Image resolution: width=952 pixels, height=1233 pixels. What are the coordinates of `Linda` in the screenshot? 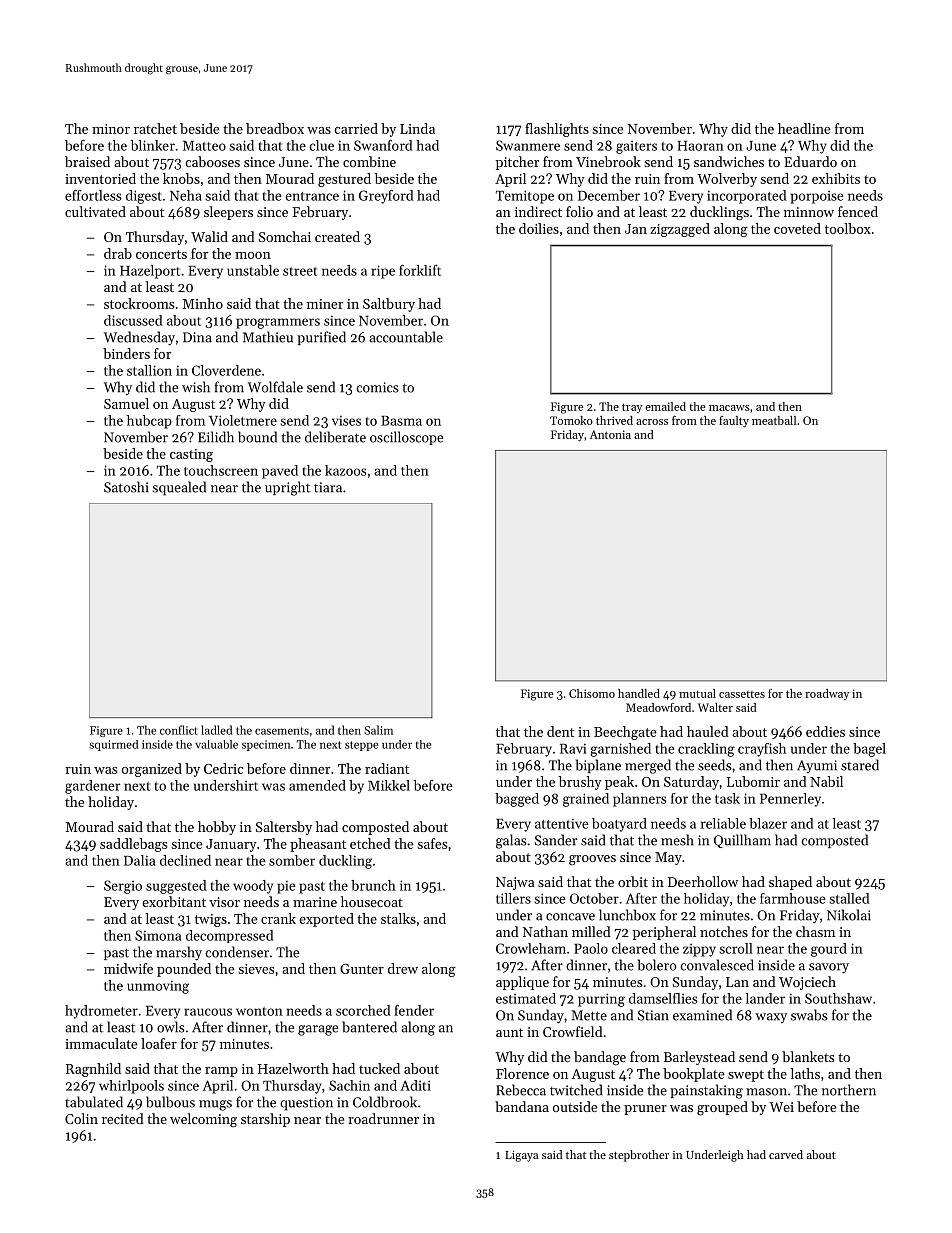 It's located at (417, 128).
